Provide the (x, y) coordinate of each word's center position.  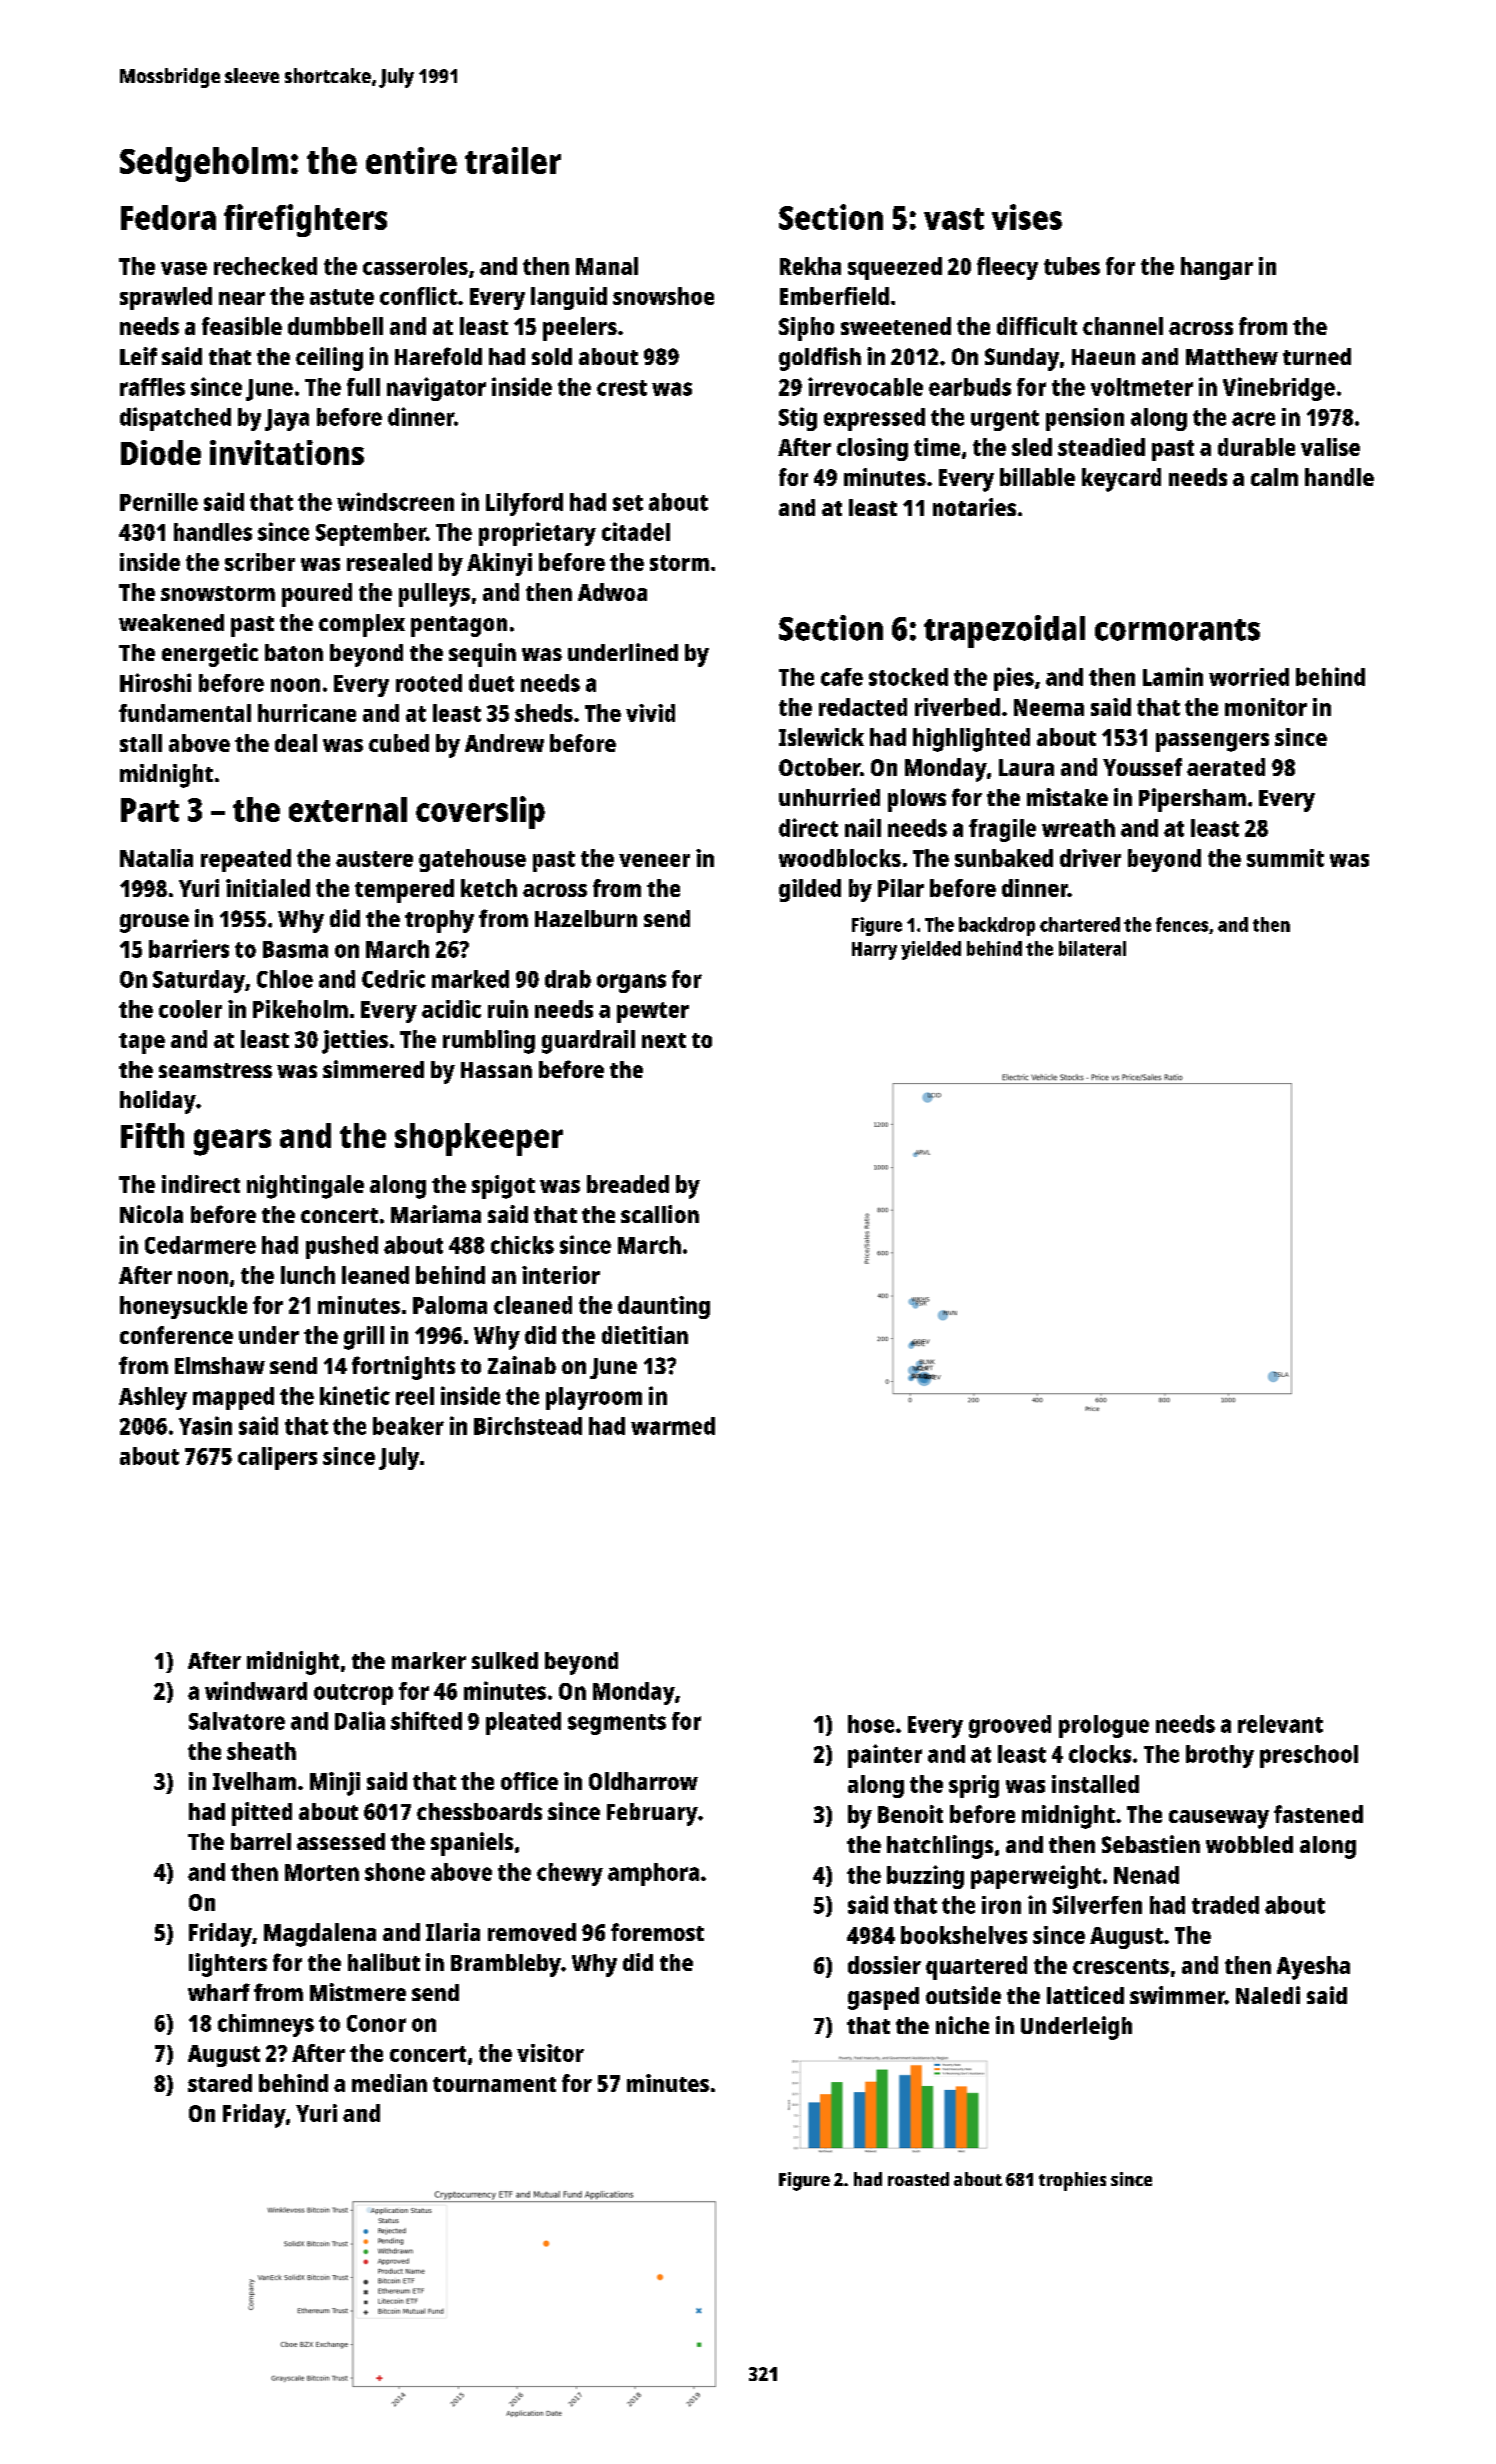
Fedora (168, 217)
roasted (918, 2179)
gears (232, 1142)
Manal (607, 266)
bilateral (1092, 948)
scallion (660, 1214)
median (389, 2083)
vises (1027, 217)
